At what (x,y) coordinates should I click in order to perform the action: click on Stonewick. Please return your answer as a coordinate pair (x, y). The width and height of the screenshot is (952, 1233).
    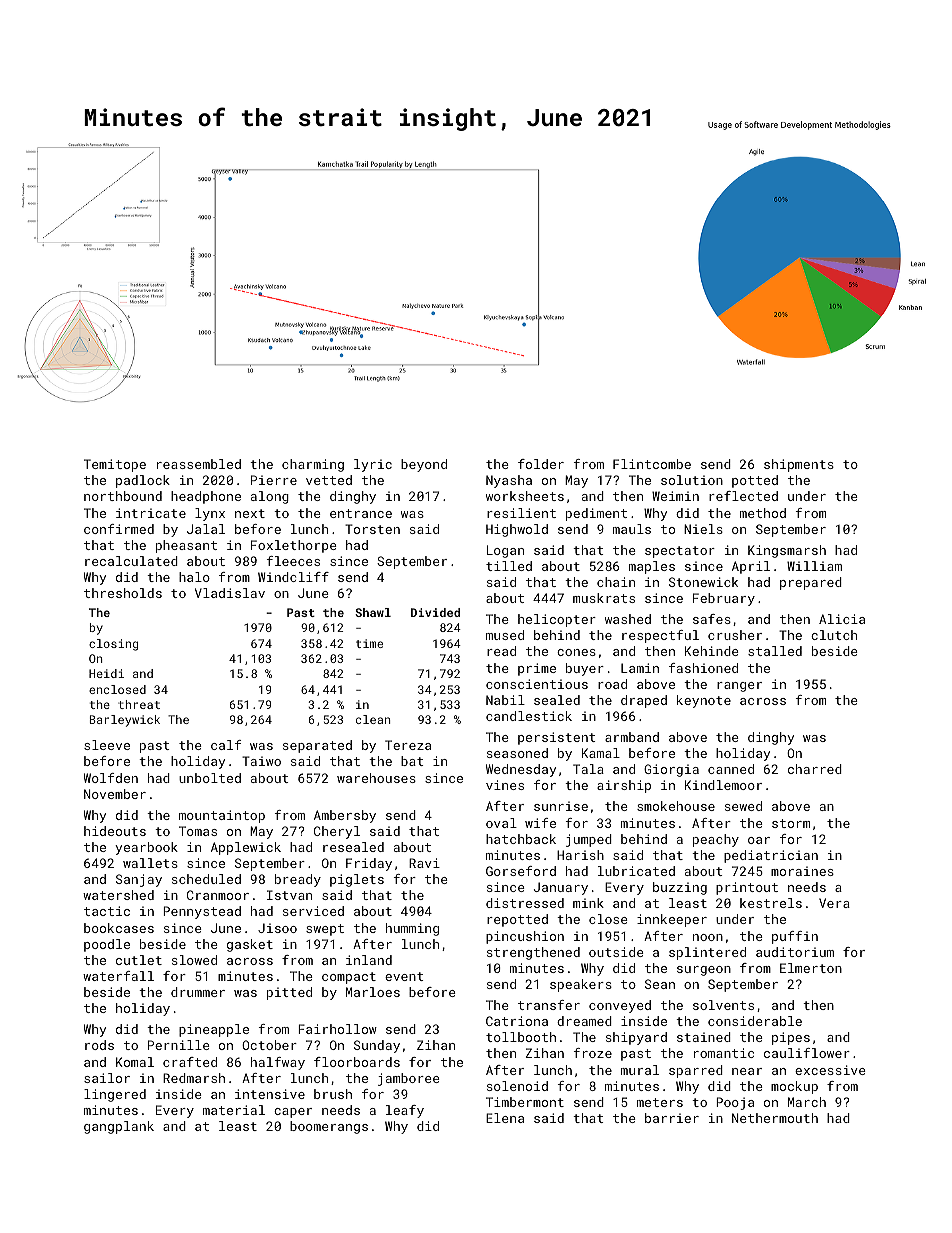
    Looking at the image, I should click on (703, 582).
